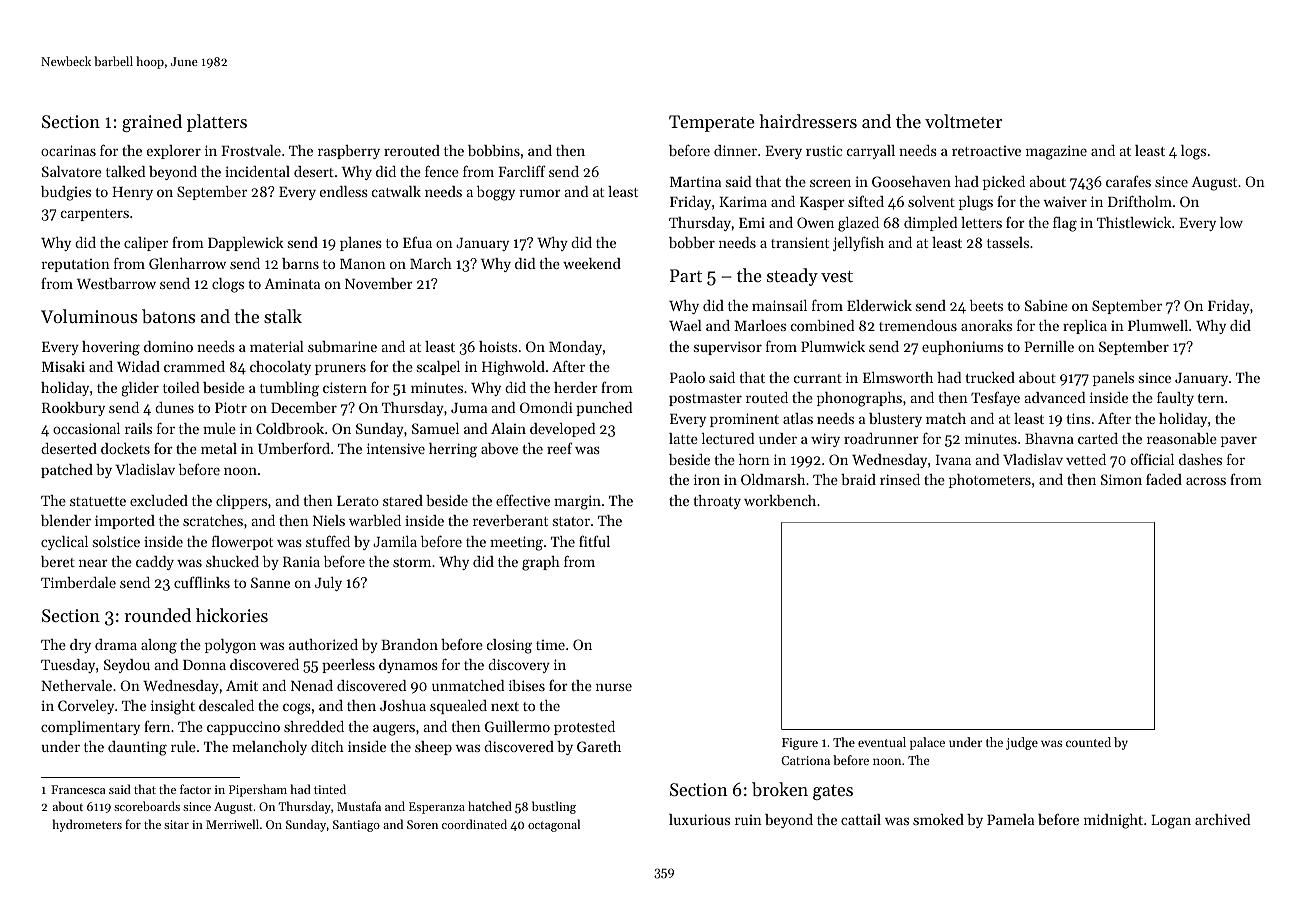  Describe the element at coordinates (962, 348) in the document. I see `euphoniums` at that location.
